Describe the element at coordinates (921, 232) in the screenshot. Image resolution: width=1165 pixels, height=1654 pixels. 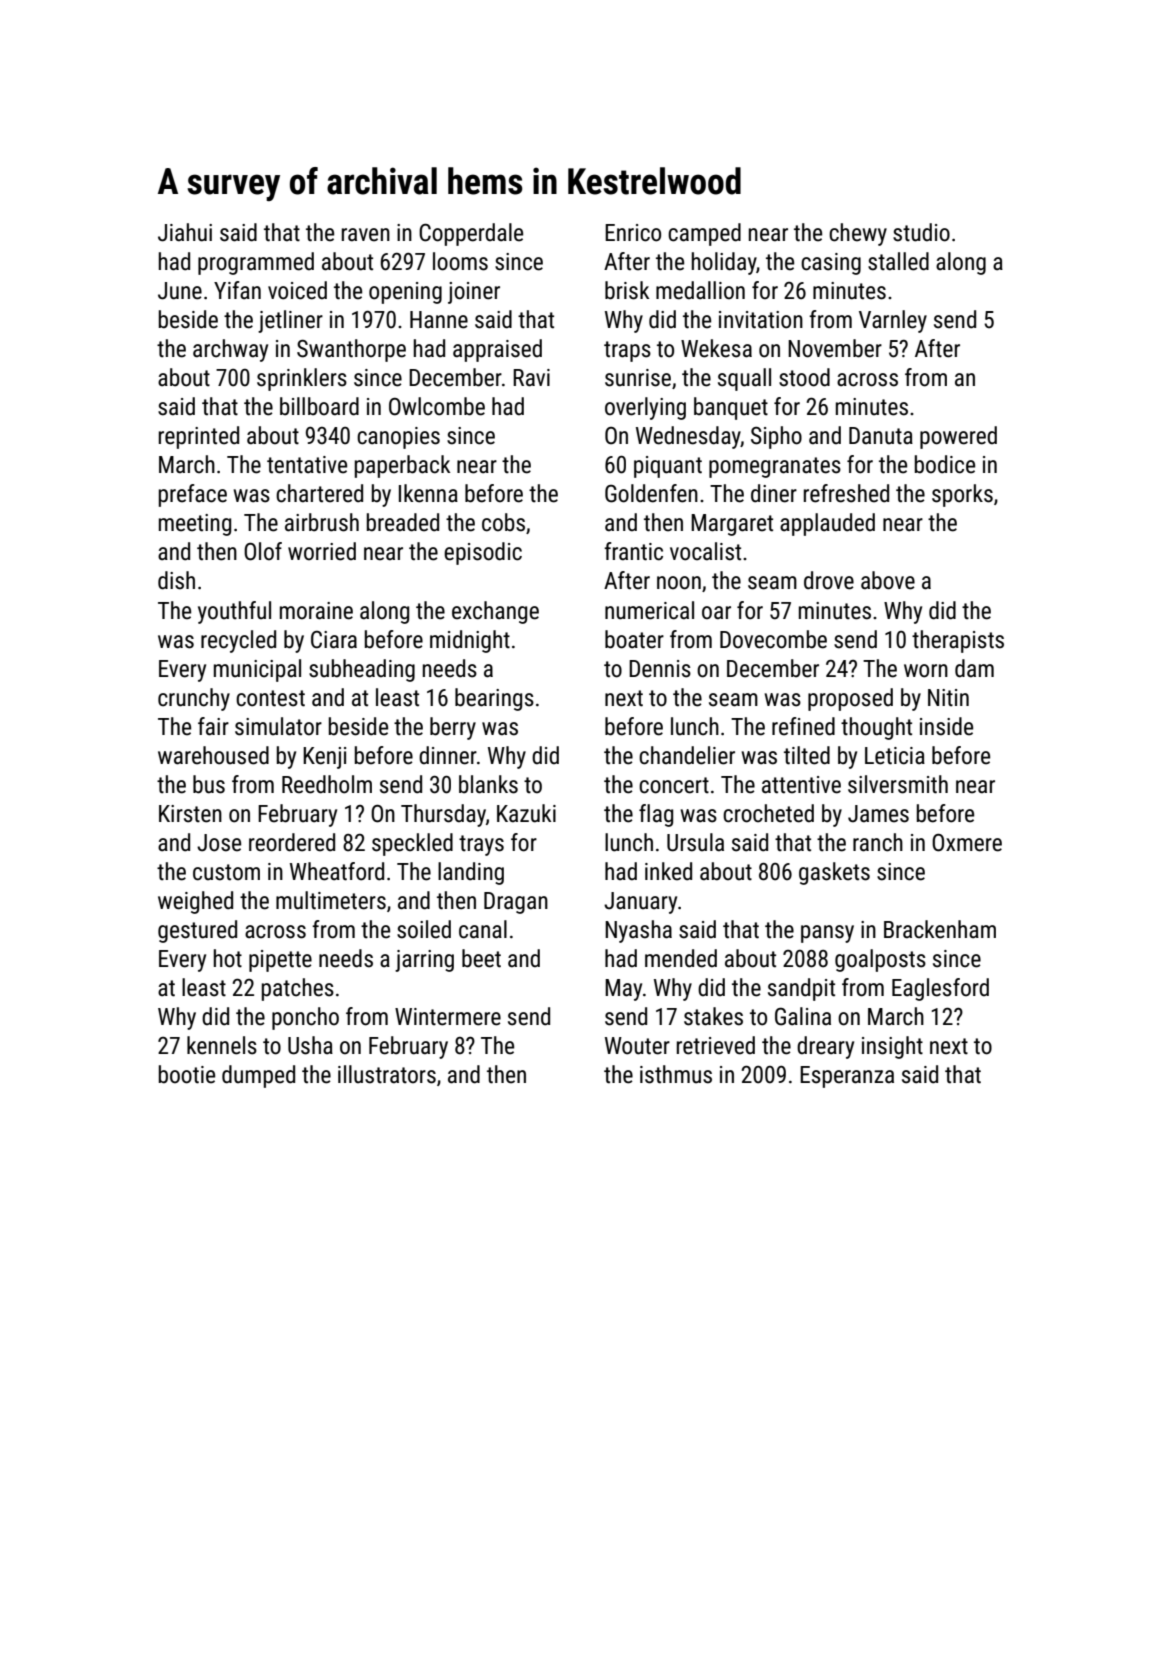
I see `studio` at that location.
